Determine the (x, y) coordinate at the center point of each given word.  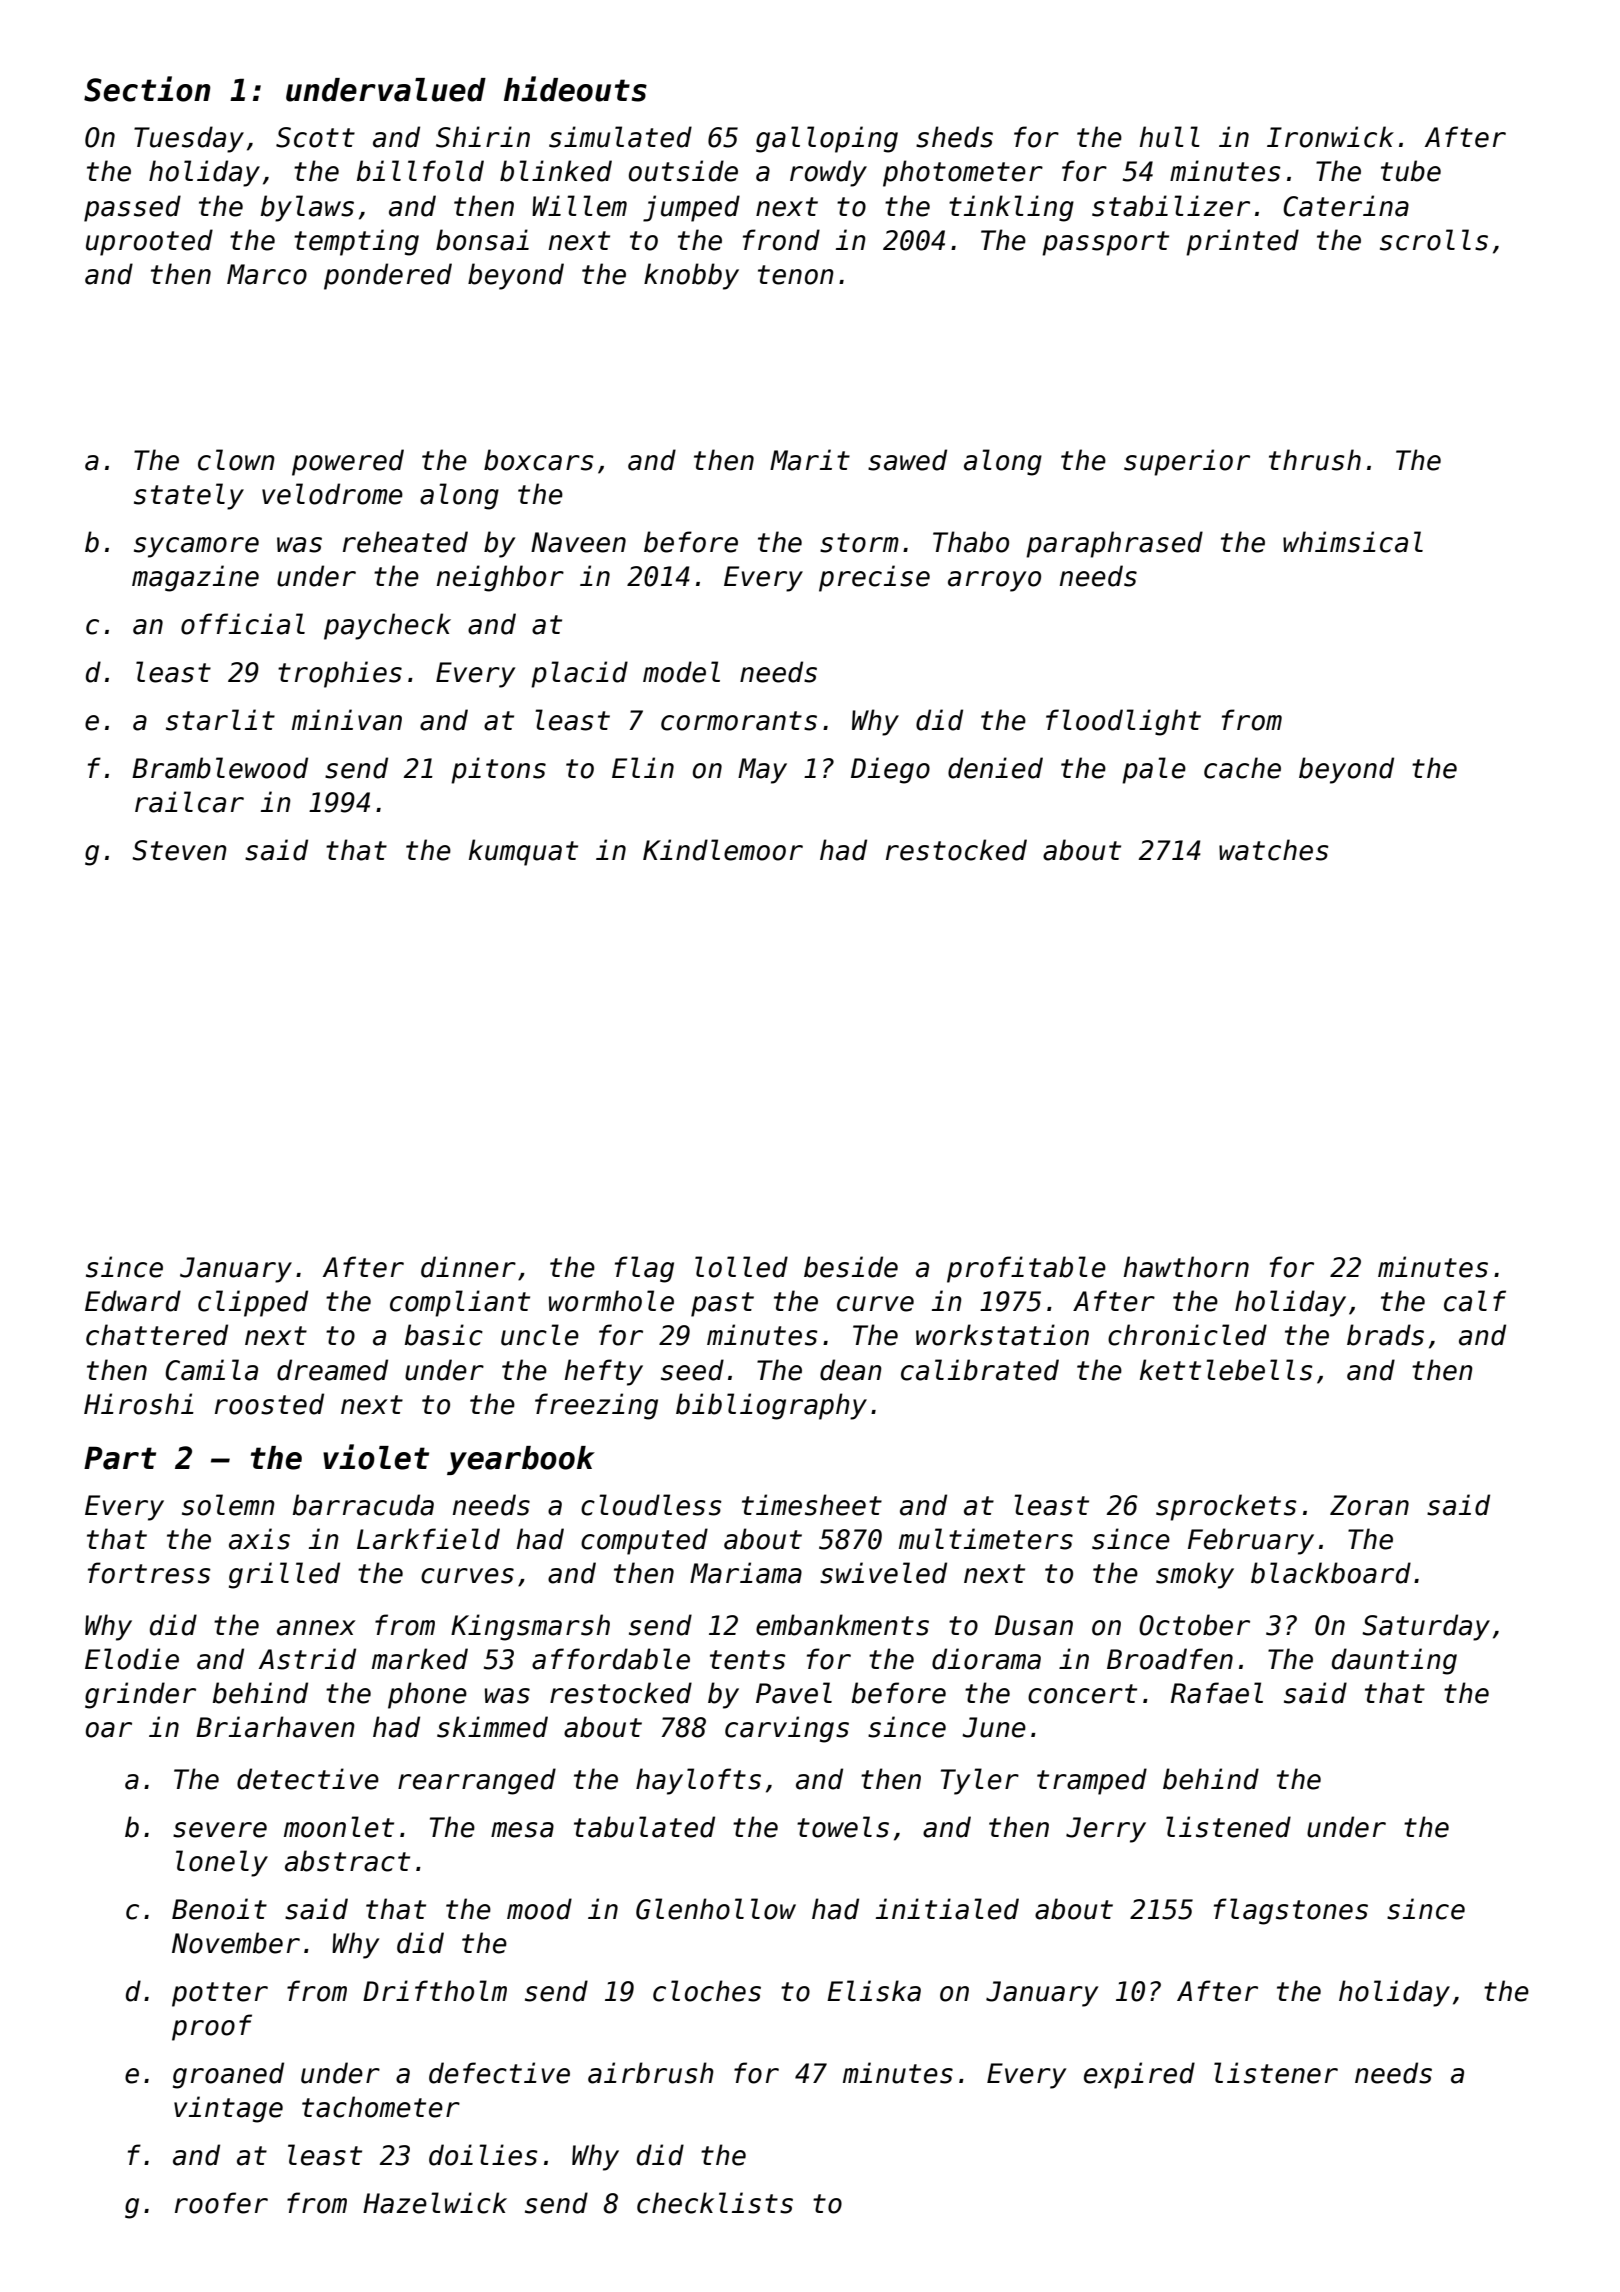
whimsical (1353, 542)
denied (995, 768)
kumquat (523, 852)
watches (1274, 850)
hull (1170, 137)
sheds (954, 137)
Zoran (1369, 1505)
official (243, 624)
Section (147, 89)
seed (692, 1370)
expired (1139, 2075)
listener (1276, 2073)
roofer (221, 2203)
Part (120, 1458)
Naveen (578, 542)
